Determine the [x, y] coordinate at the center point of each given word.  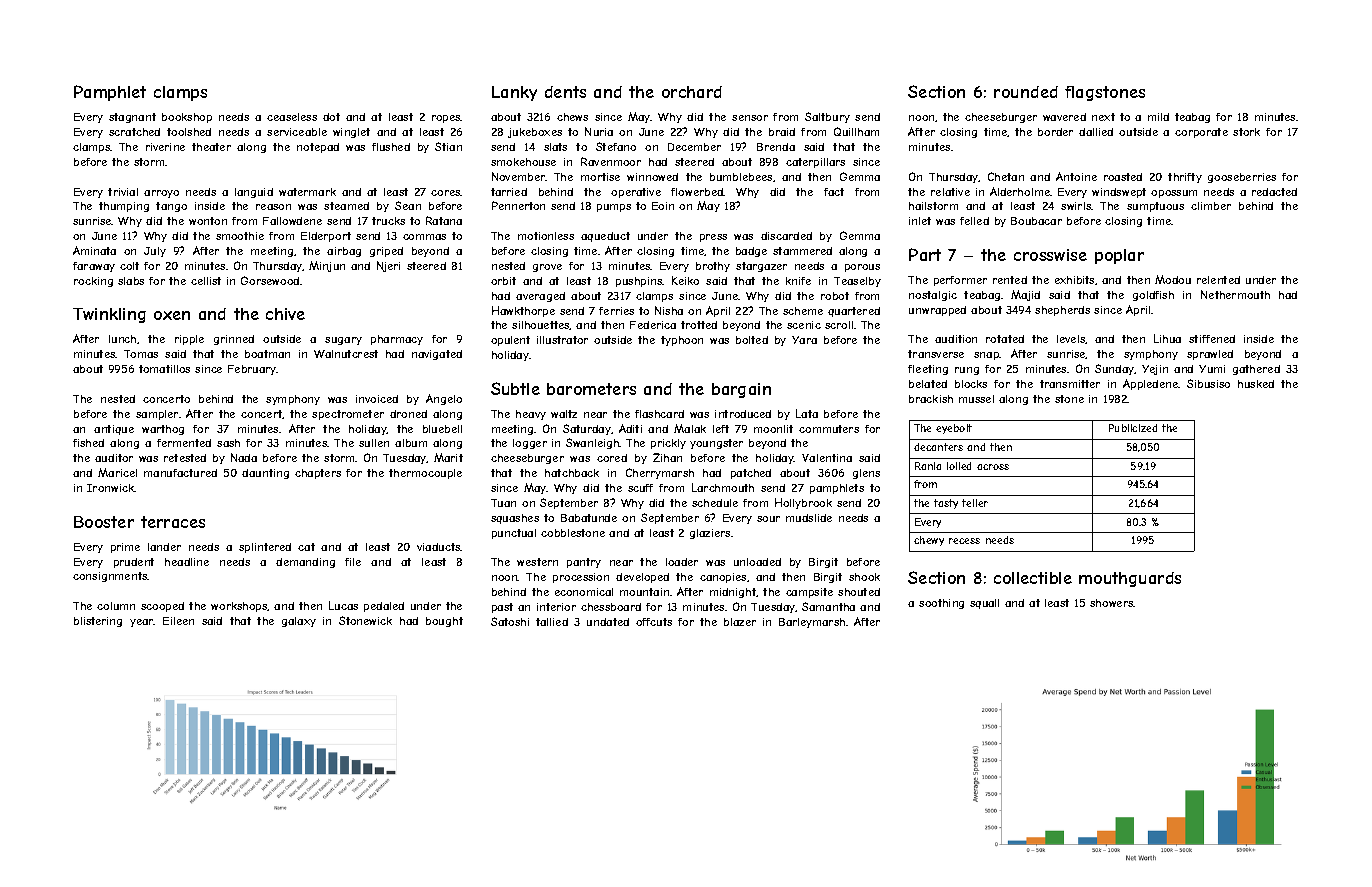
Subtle [515, 388]
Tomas [141, 354]
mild [1158, 117]
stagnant [132, 118]
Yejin [1155, 370]
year [142, 623]
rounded [1026, 92]
